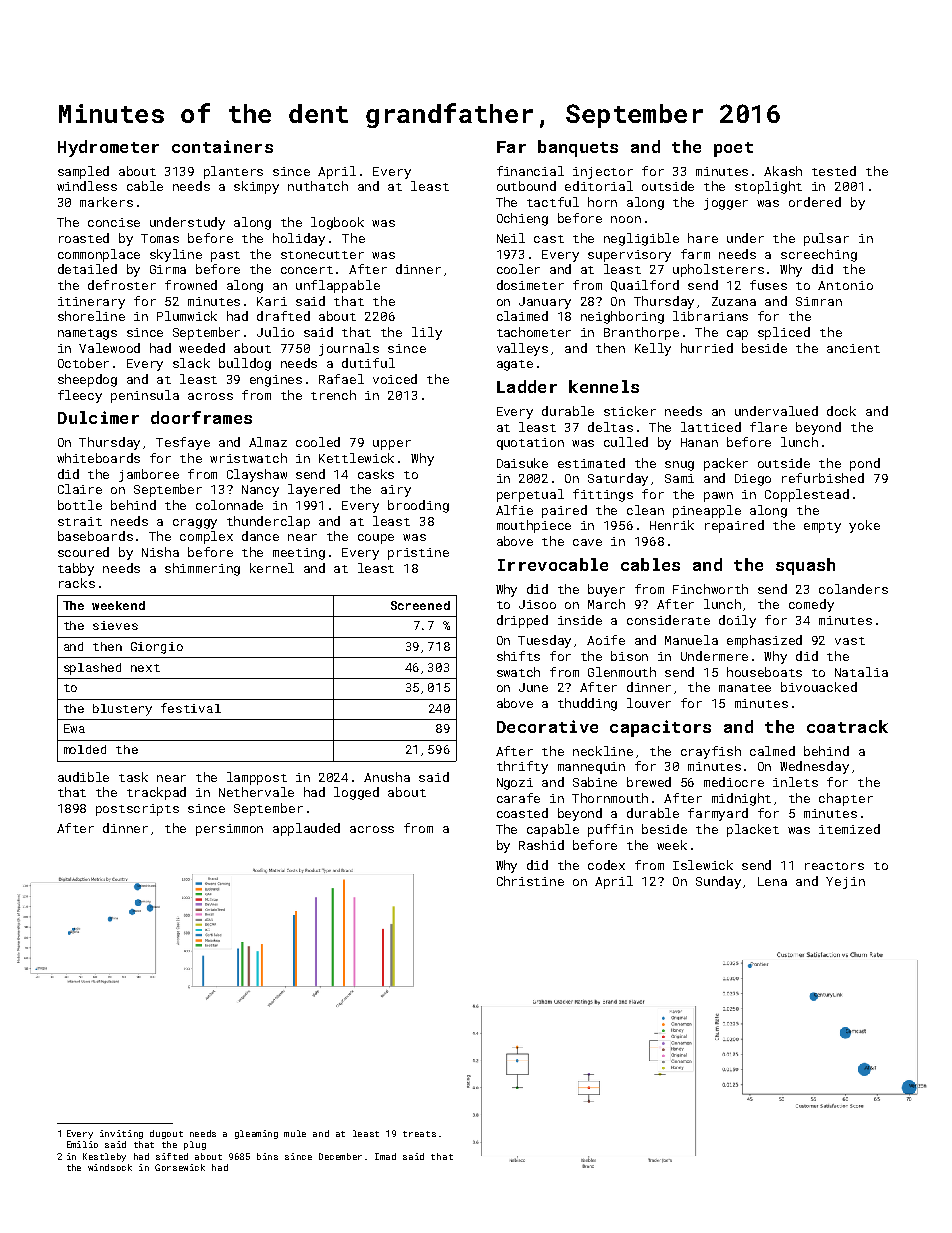 This screenshot has height=1233, width=952. Describe the element at coordinates (83, 552) in the screenshot. I see `scoured` at that location.
